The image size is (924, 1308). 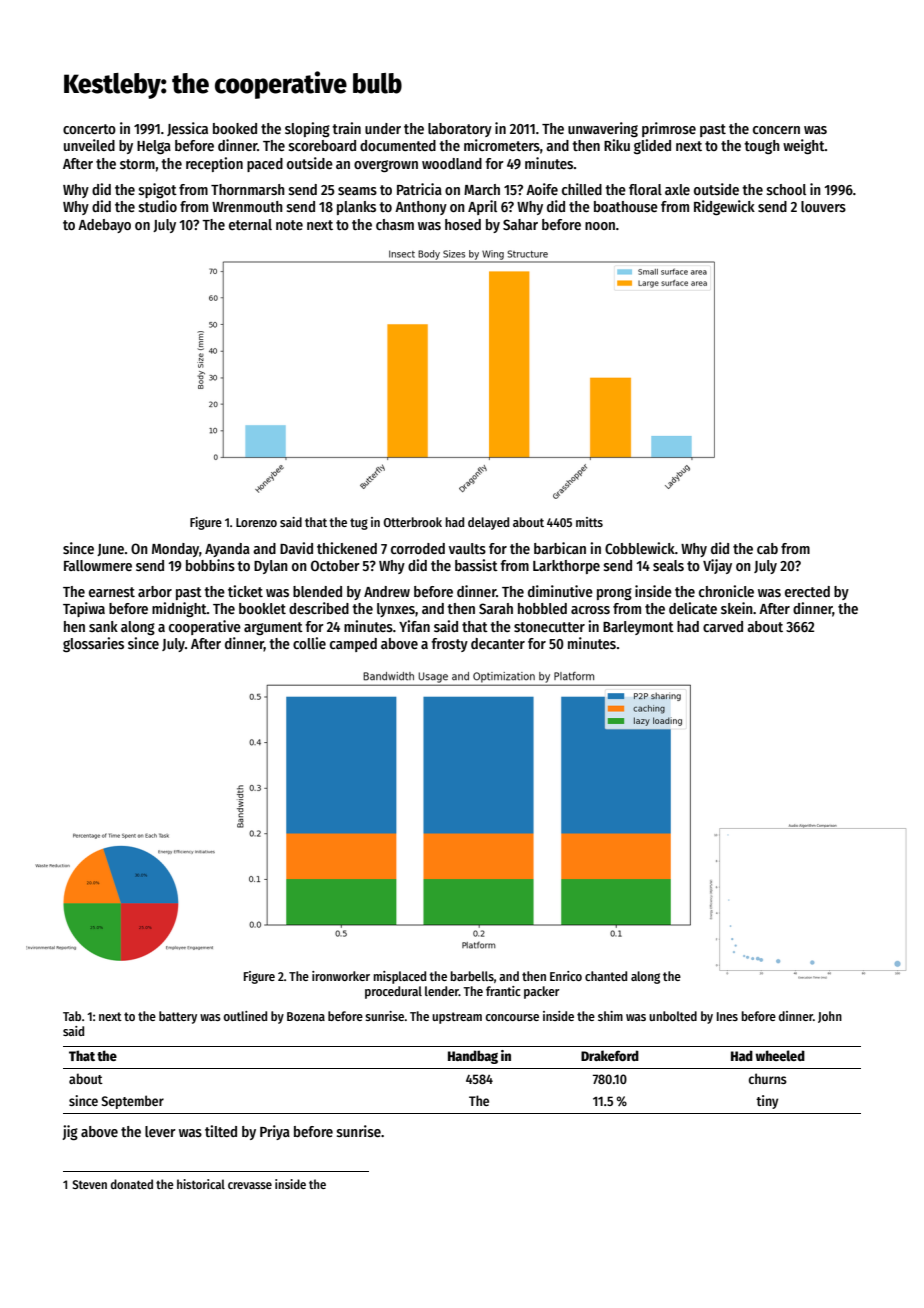 I want to click on jig, so click(x=70, y=1132).
